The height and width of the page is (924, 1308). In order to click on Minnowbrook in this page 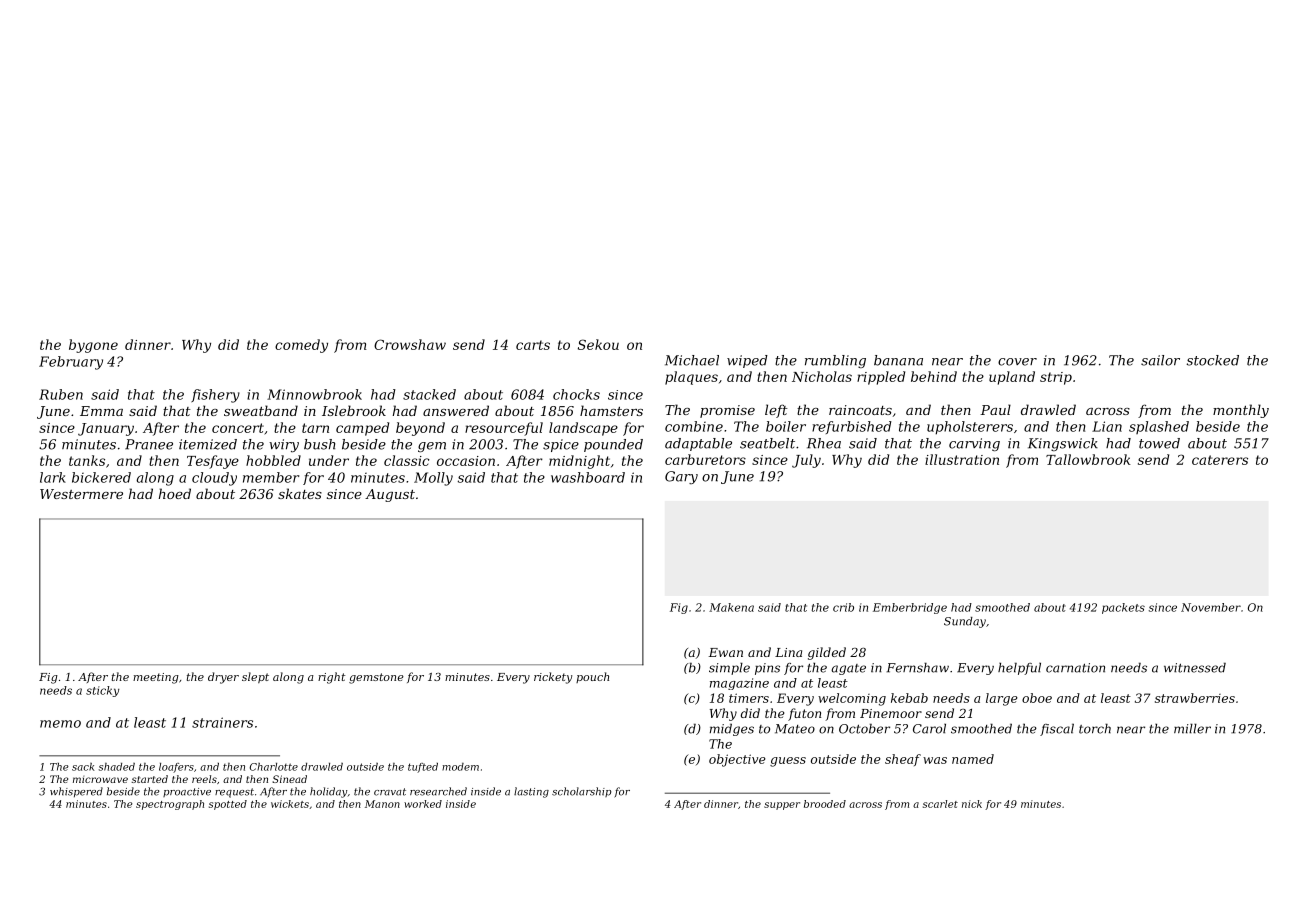, I will do `click(314, 394)`.
